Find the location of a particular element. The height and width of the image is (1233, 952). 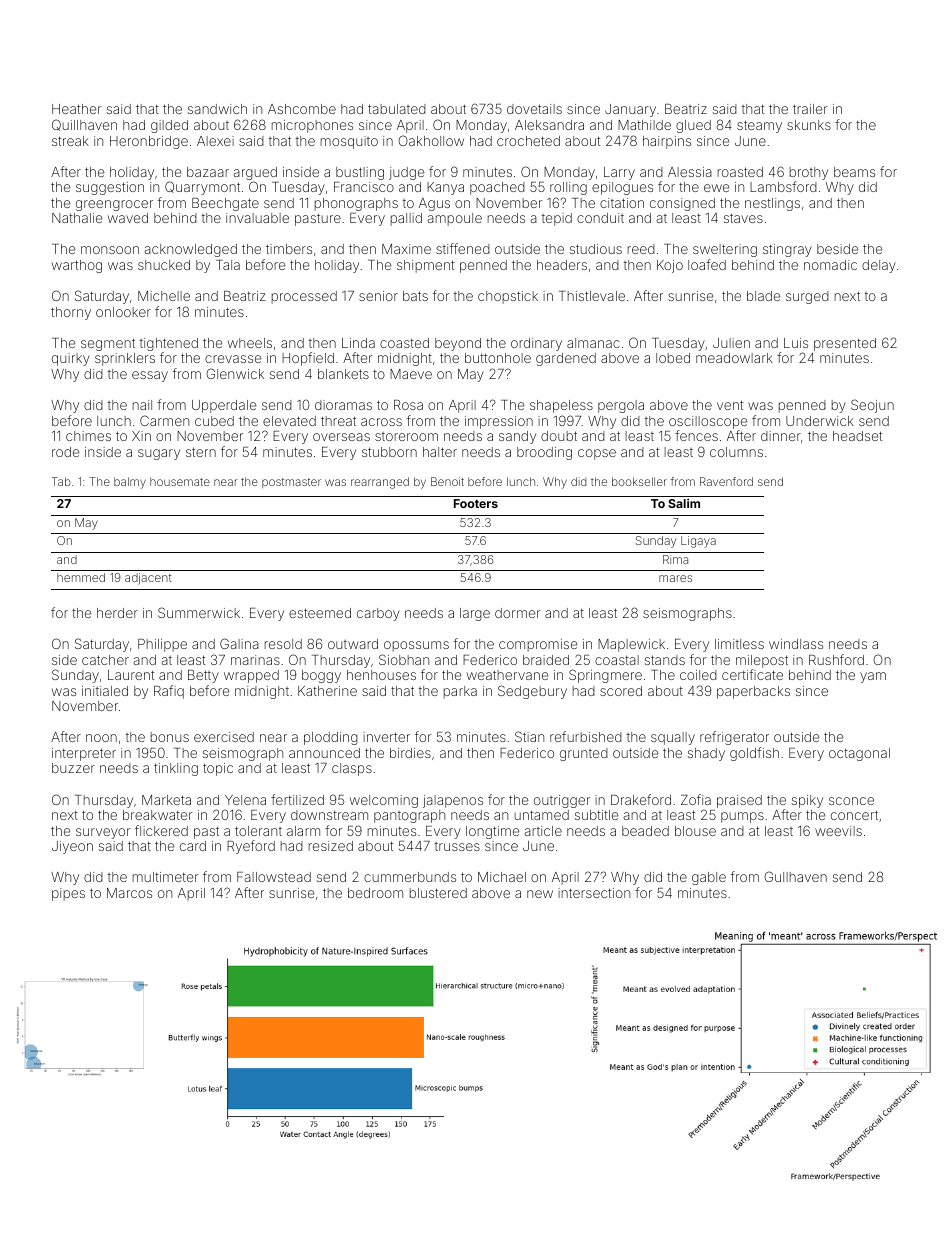

monsoon is located at coordinates (110, 250).
